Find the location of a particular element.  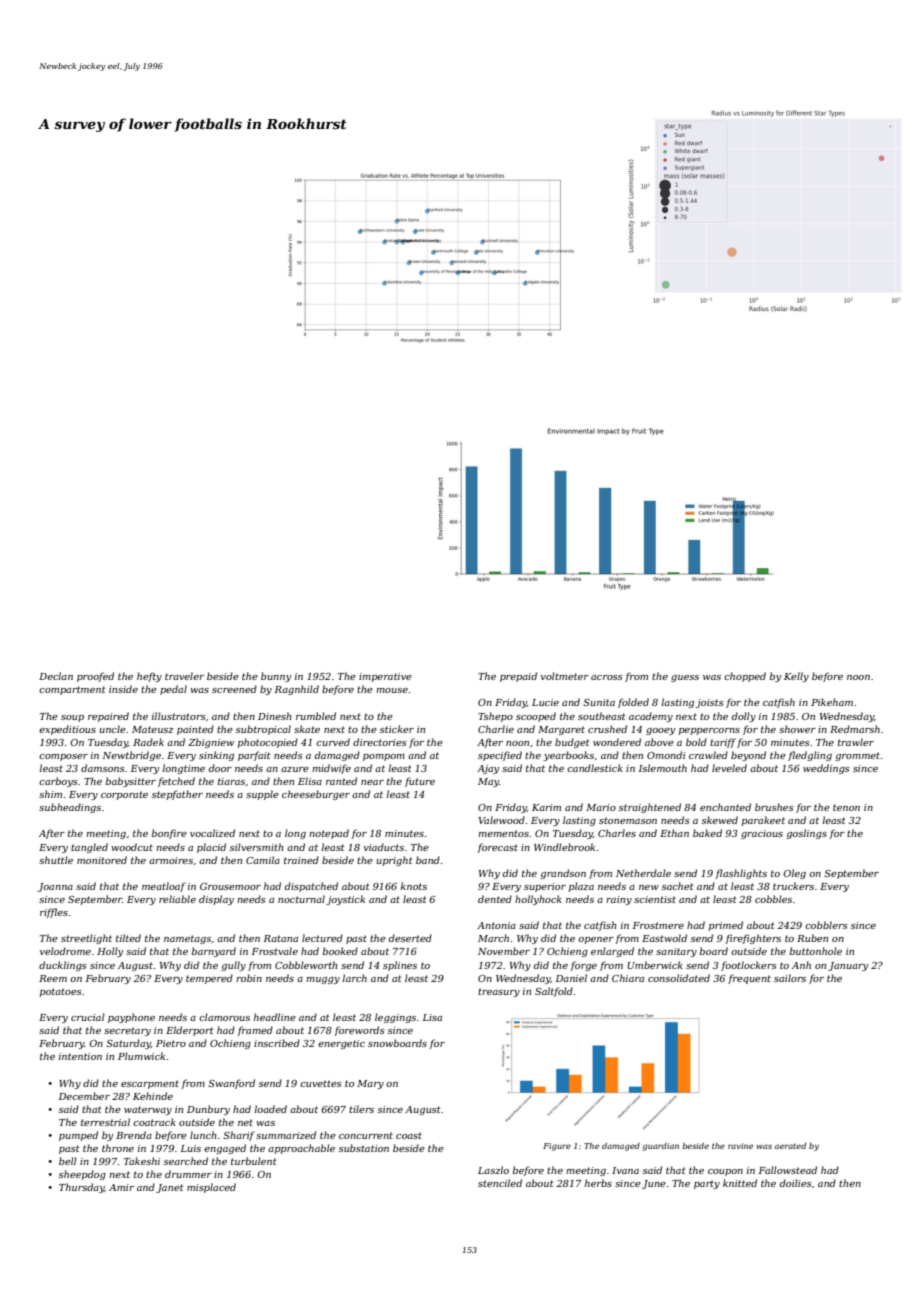

compartment is located at coordinates (72, 690).
